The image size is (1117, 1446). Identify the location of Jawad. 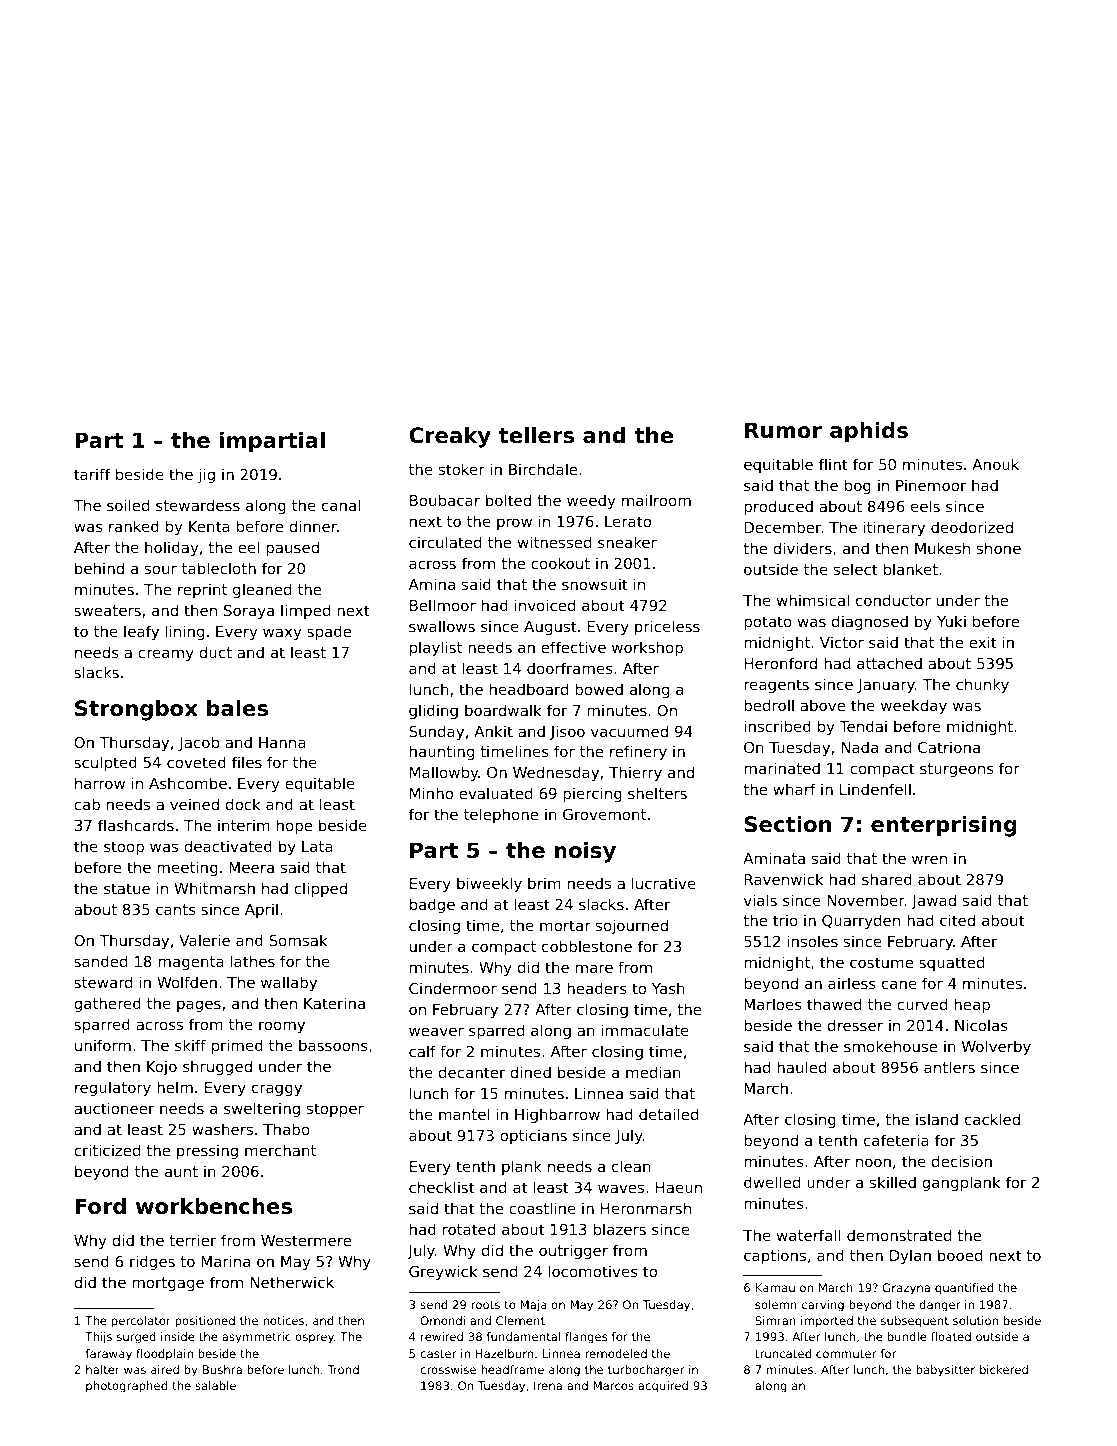
(933, 901).
